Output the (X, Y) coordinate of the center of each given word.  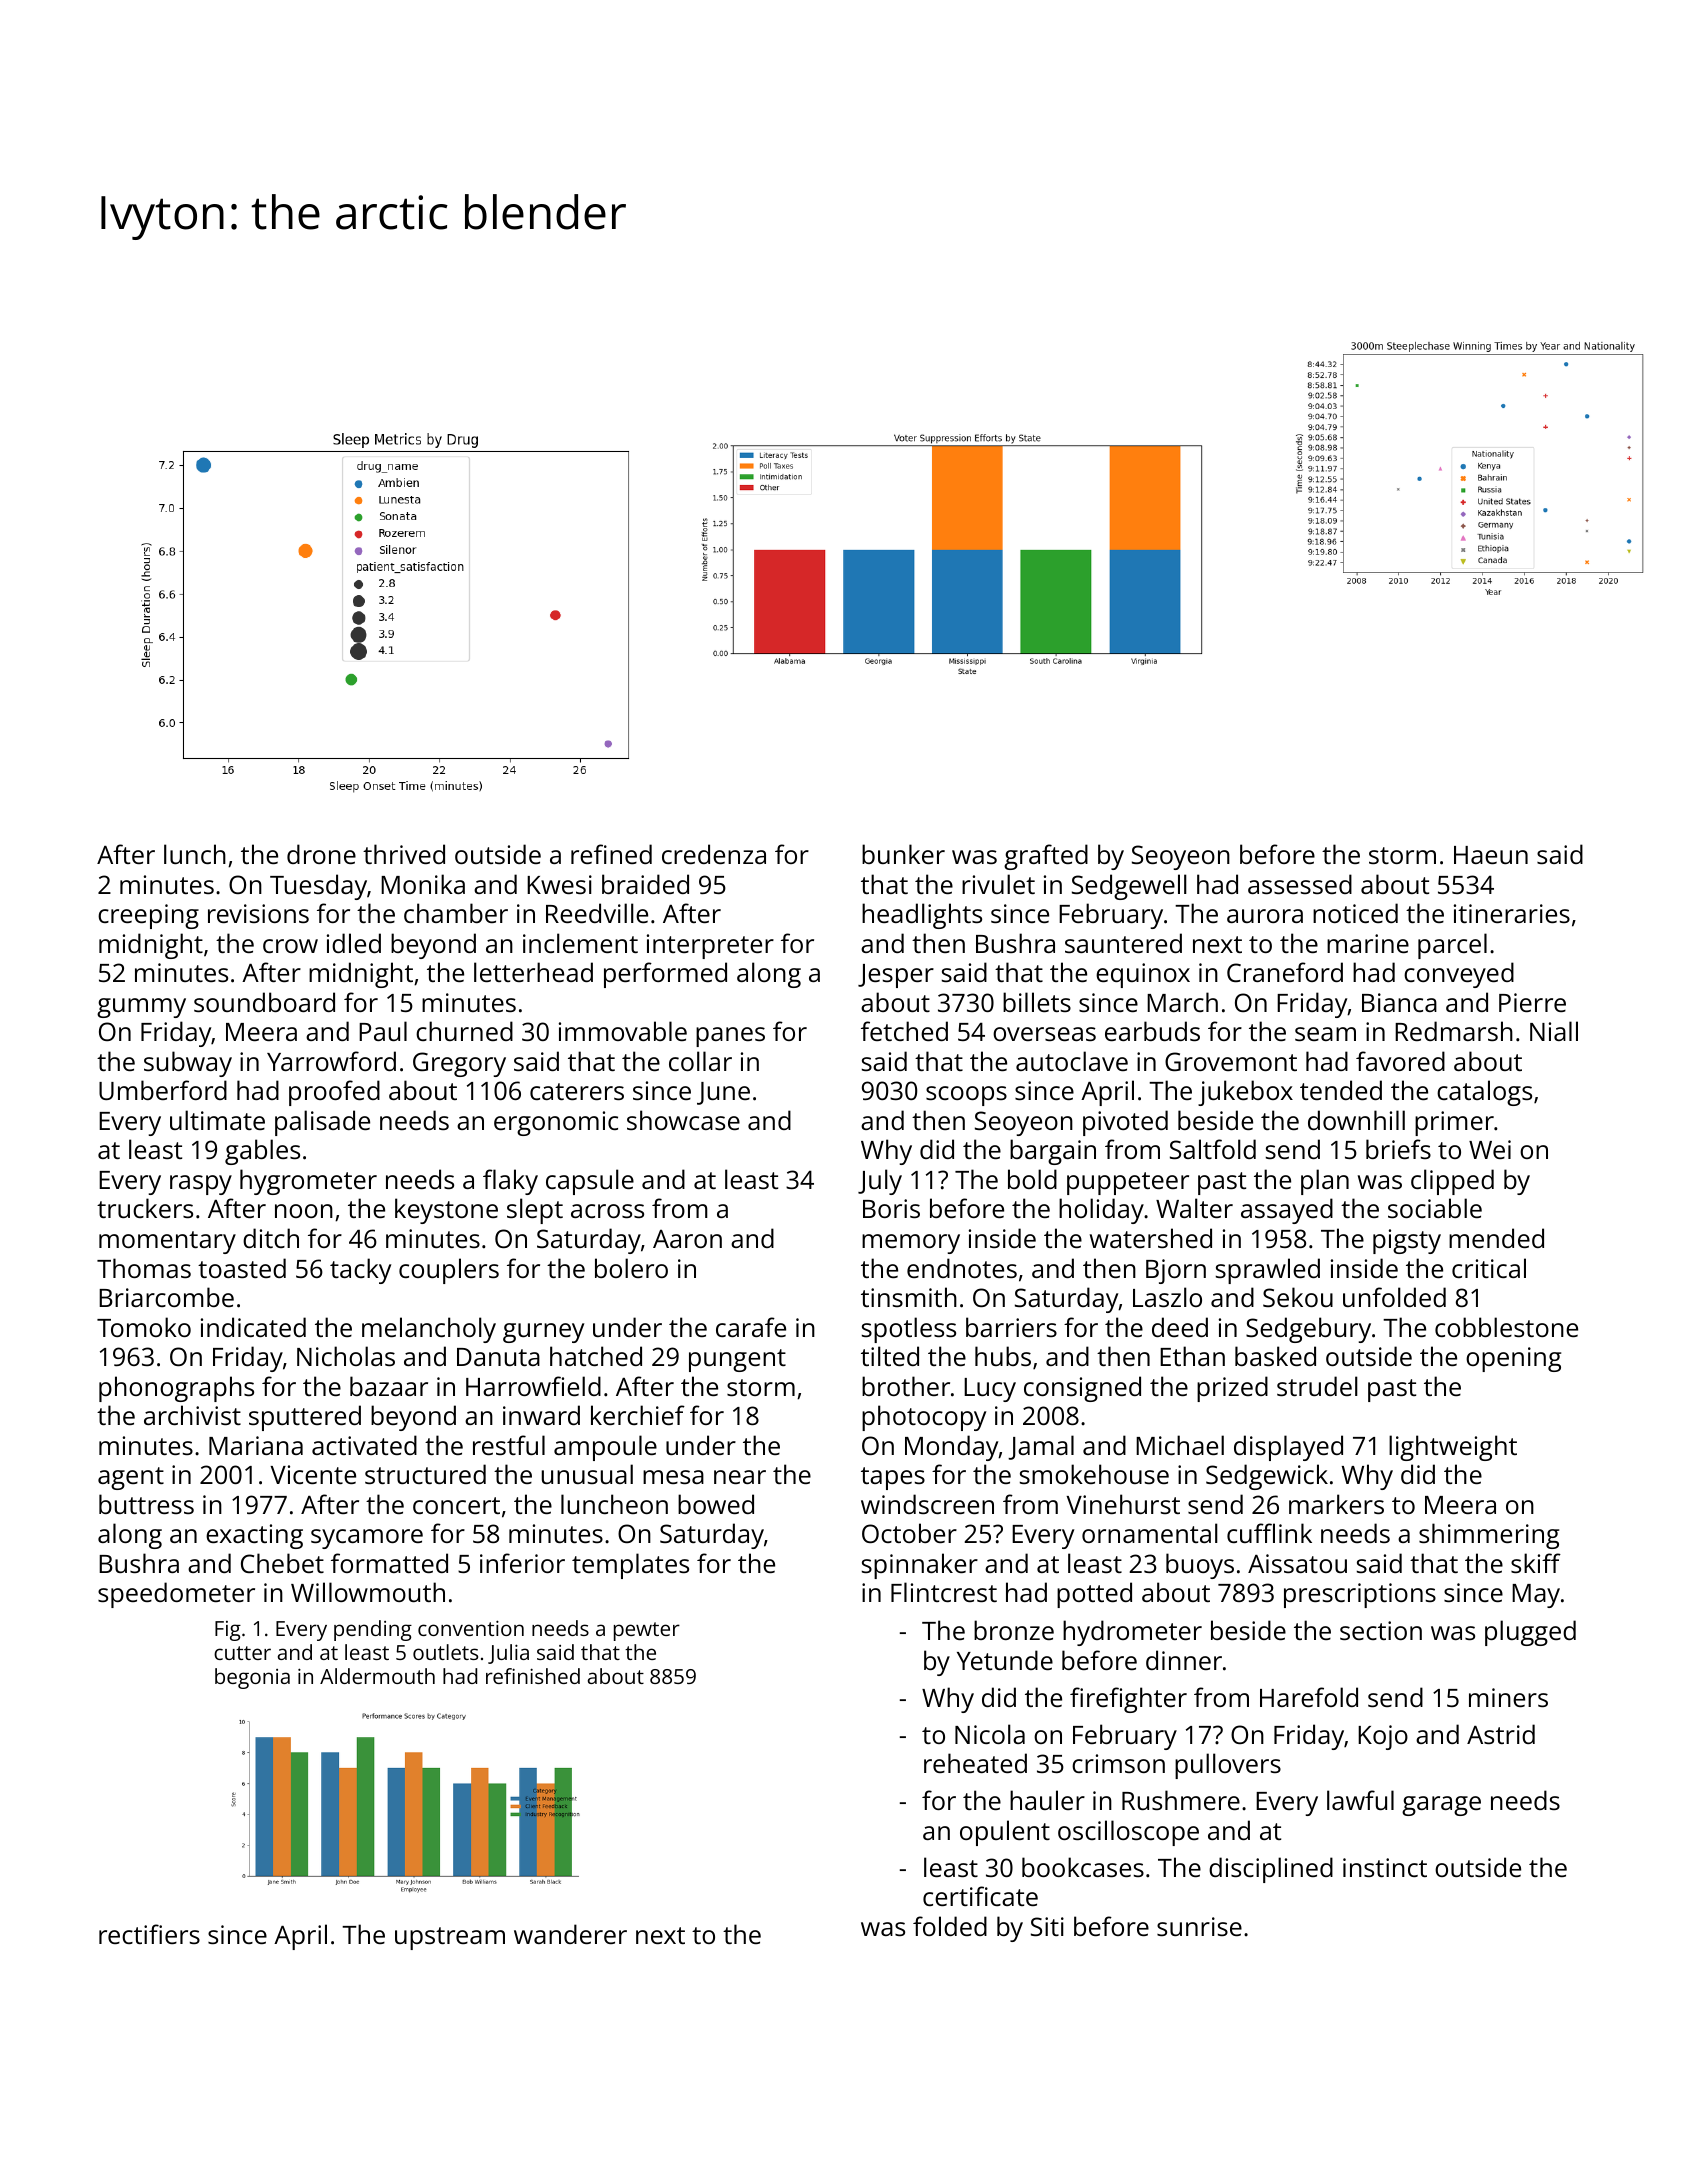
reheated (975, 1763)
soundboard (264, 1002)
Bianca (1399, 1002)
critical (1489, 1268)
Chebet (282, 1563)
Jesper (896, 976)
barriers (1011, 1327)
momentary (167, 1242)
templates (630, 1566)
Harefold (1309, 1697)
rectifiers (149, 1934)
